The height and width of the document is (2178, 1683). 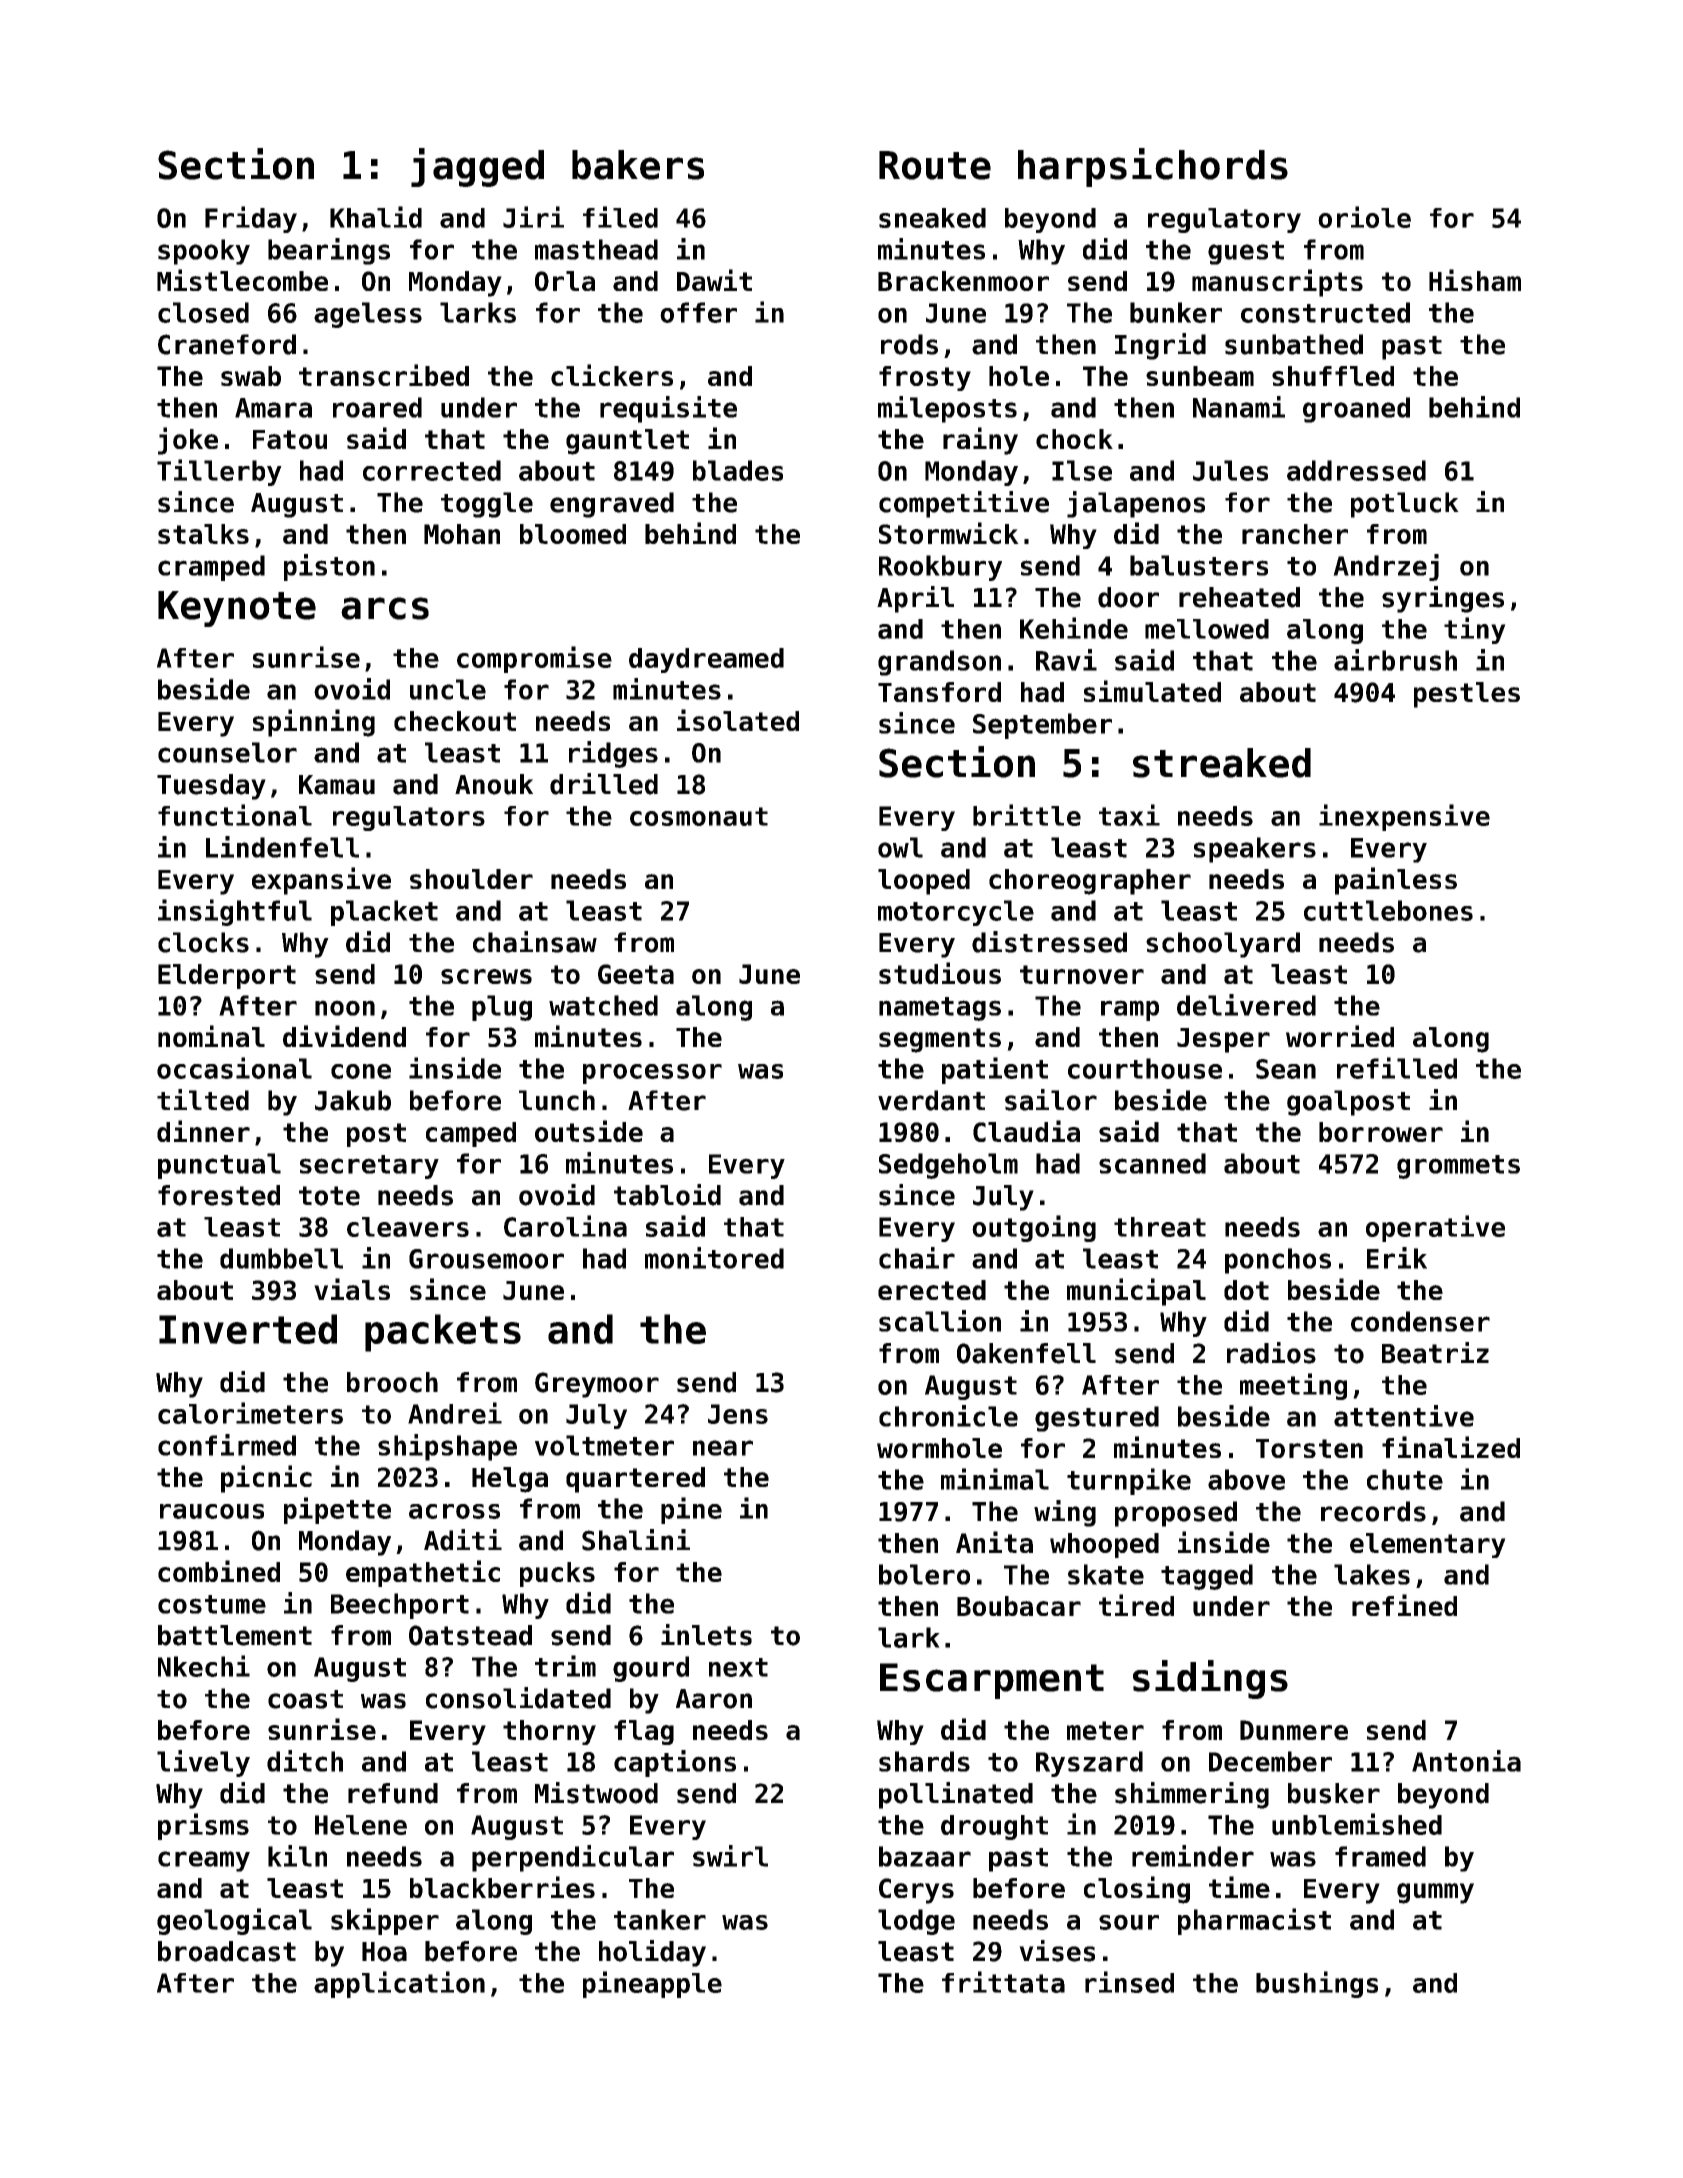 What do you see at coordinates (1003, 1982) in the document?
I see `frittata` at bounding box center [1003, 1982].
